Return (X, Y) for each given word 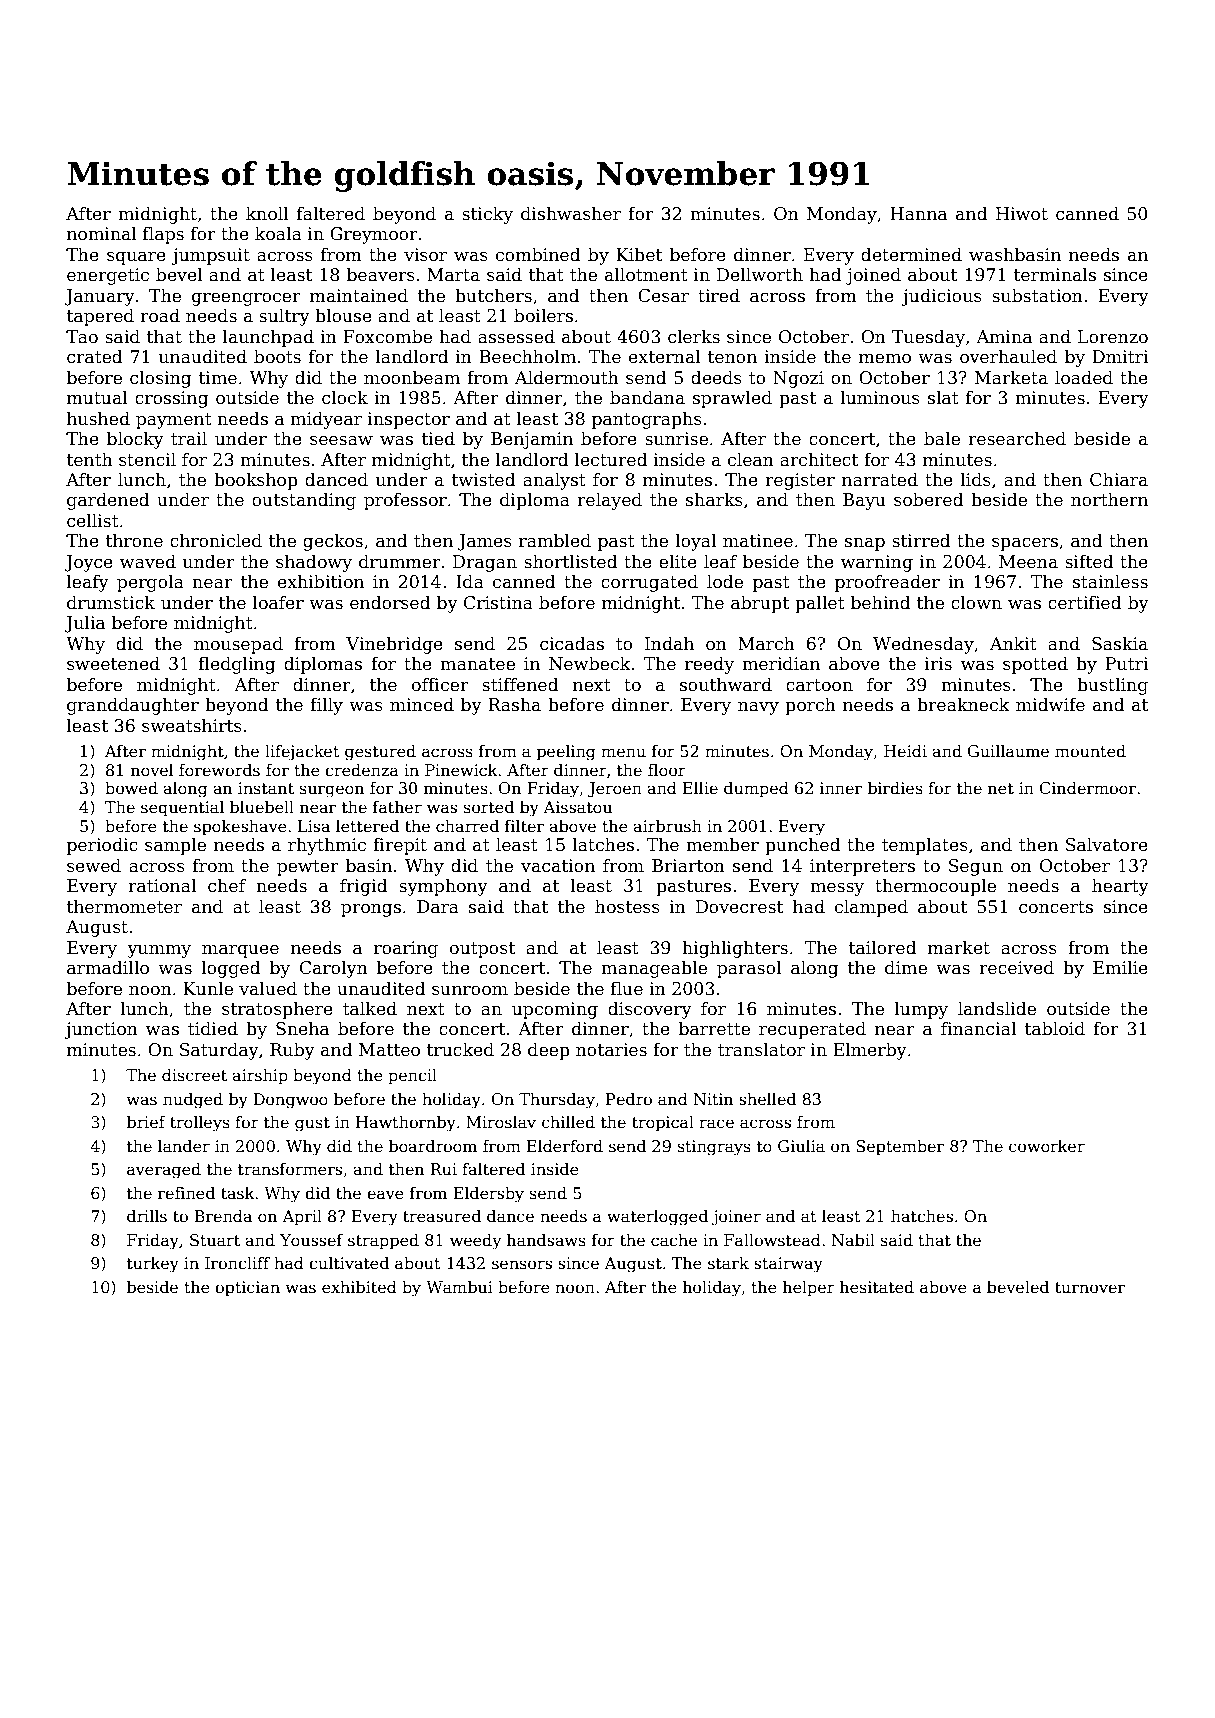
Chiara (1119, 479)
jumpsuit (210, 256)
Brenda (223, 1215)
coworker (1047, 1146)
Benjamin (532, 440)
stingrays (714, 1148)
